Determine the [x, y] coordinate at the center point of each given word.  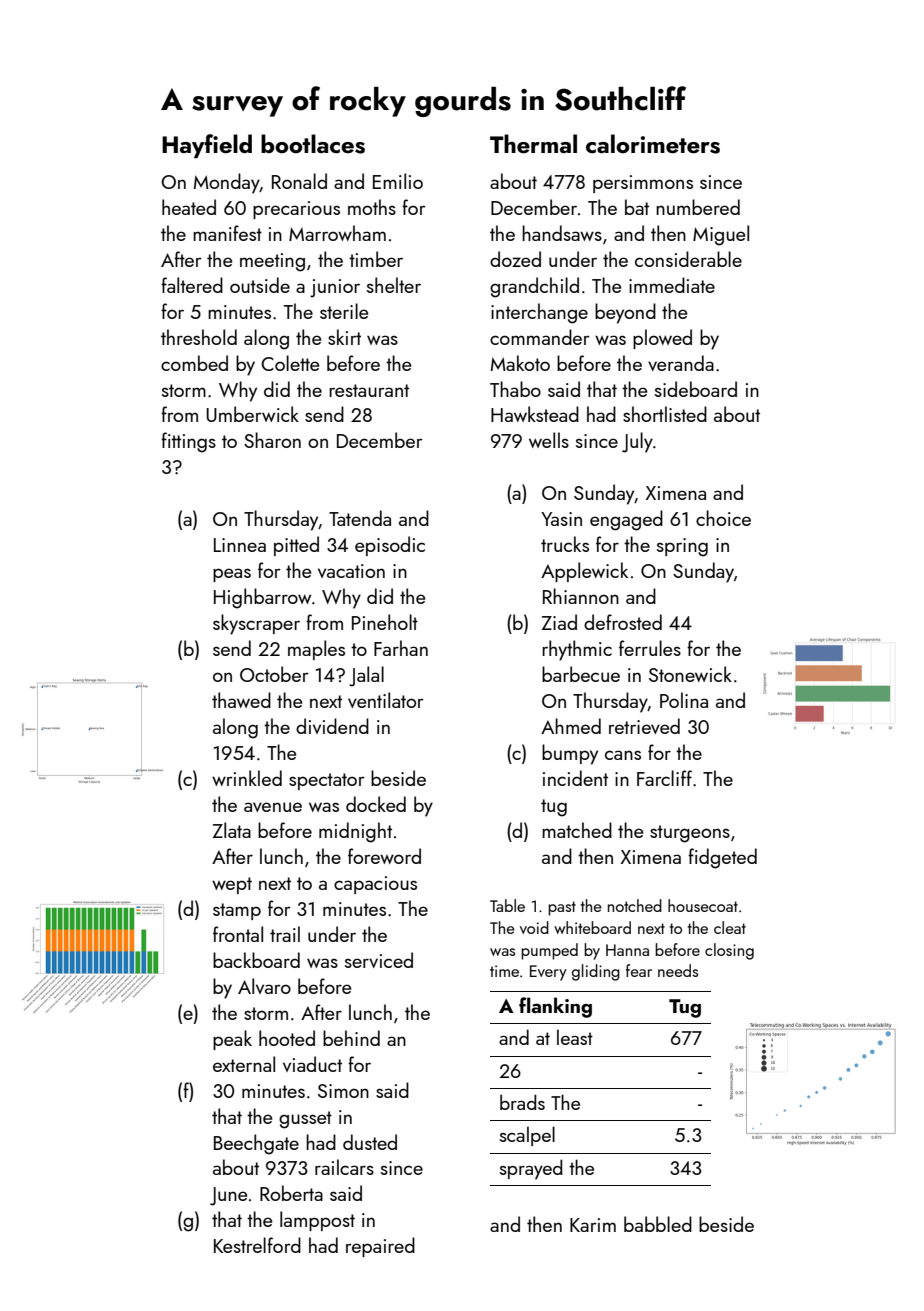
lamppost [317, 1221]
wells [549, 440]
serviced [379, 960]
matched [577, 830]
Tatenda [360, 518]
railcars [344, 1167]
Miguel [721, 235]
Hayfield [207, 146]
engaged [626, 520]
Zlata [232, 830]
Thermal [533, 143]
